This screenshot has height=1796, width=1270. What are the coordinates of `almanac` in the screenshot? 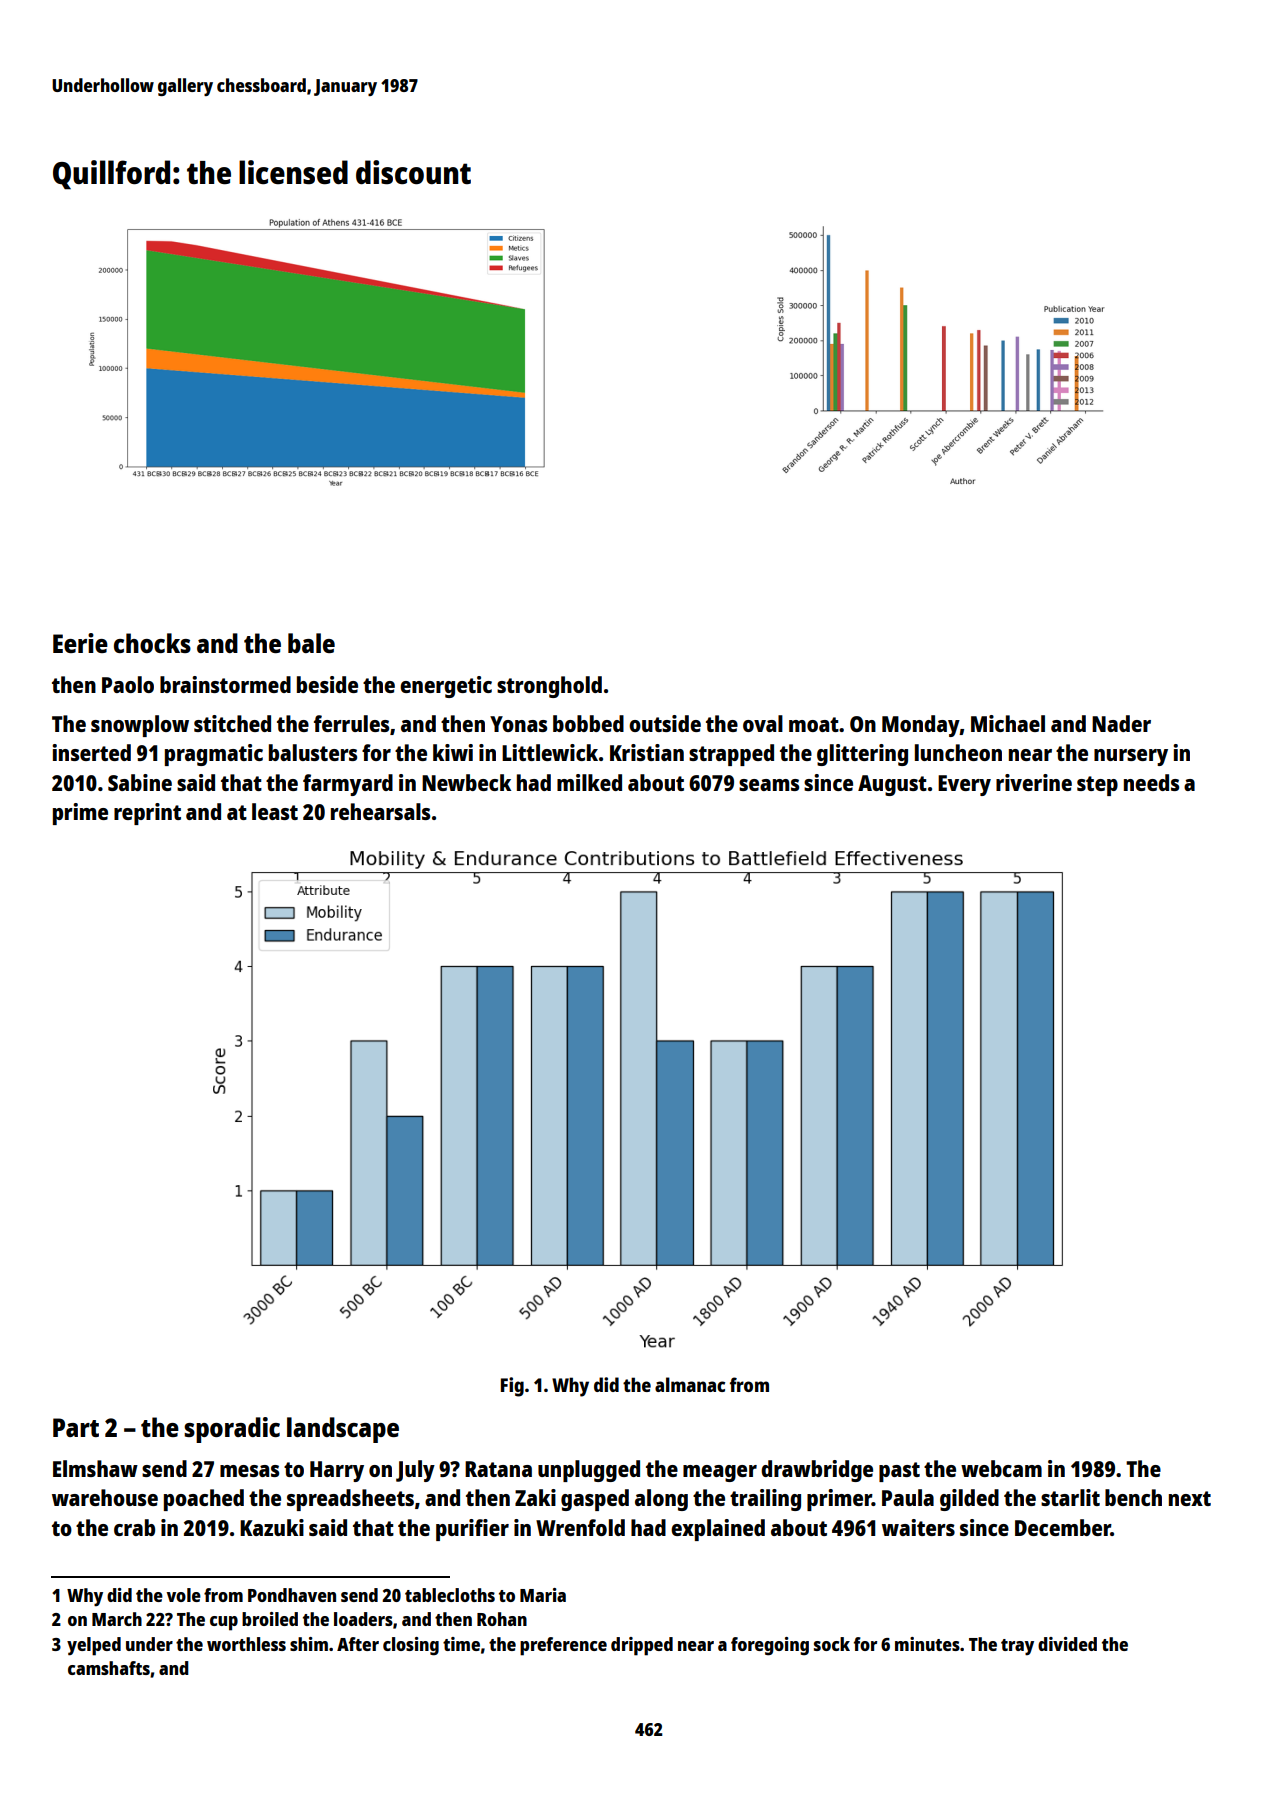 It's located at (690, 1384).
